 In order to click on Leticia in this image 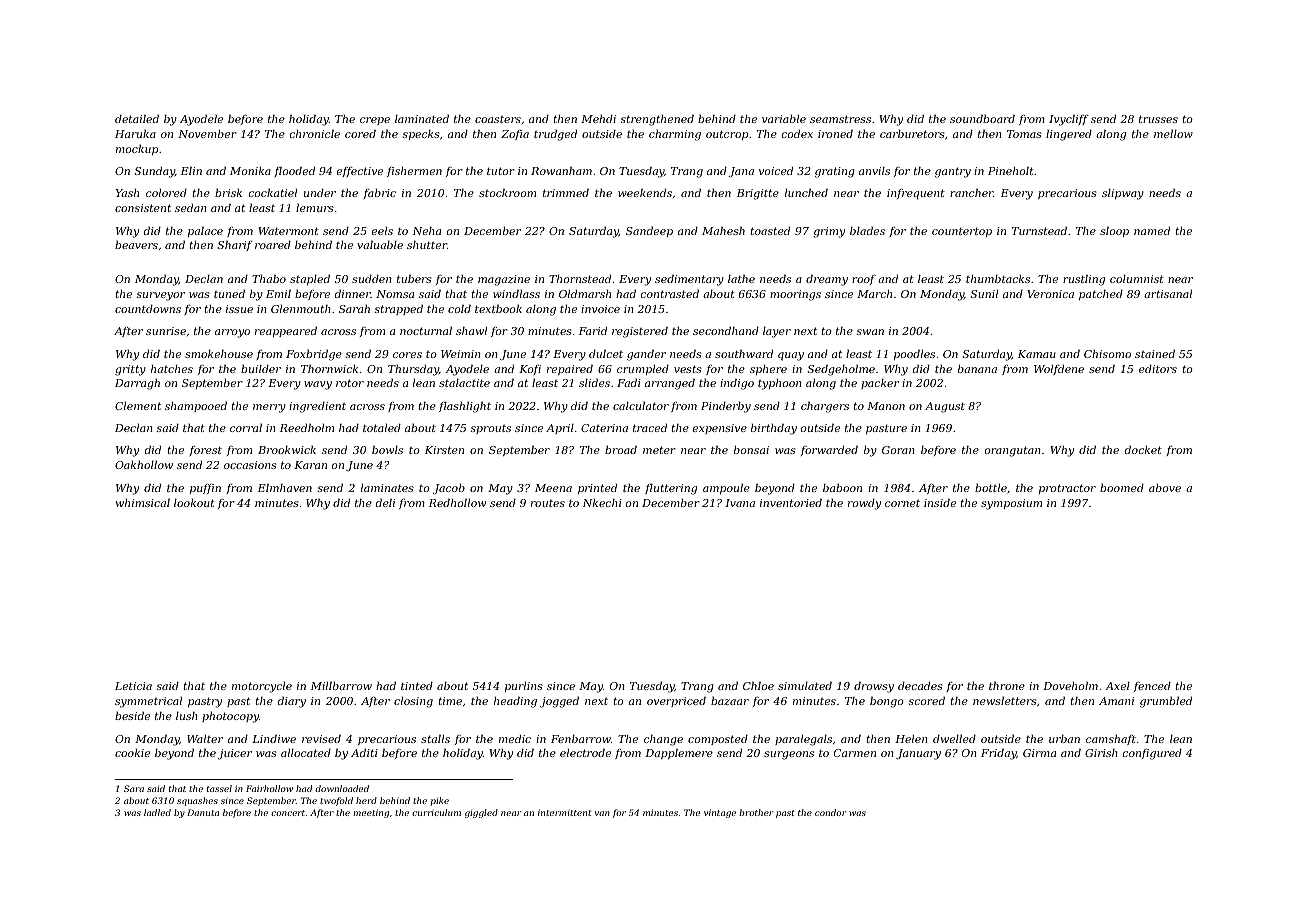, I will do `click(133, 686)`.
